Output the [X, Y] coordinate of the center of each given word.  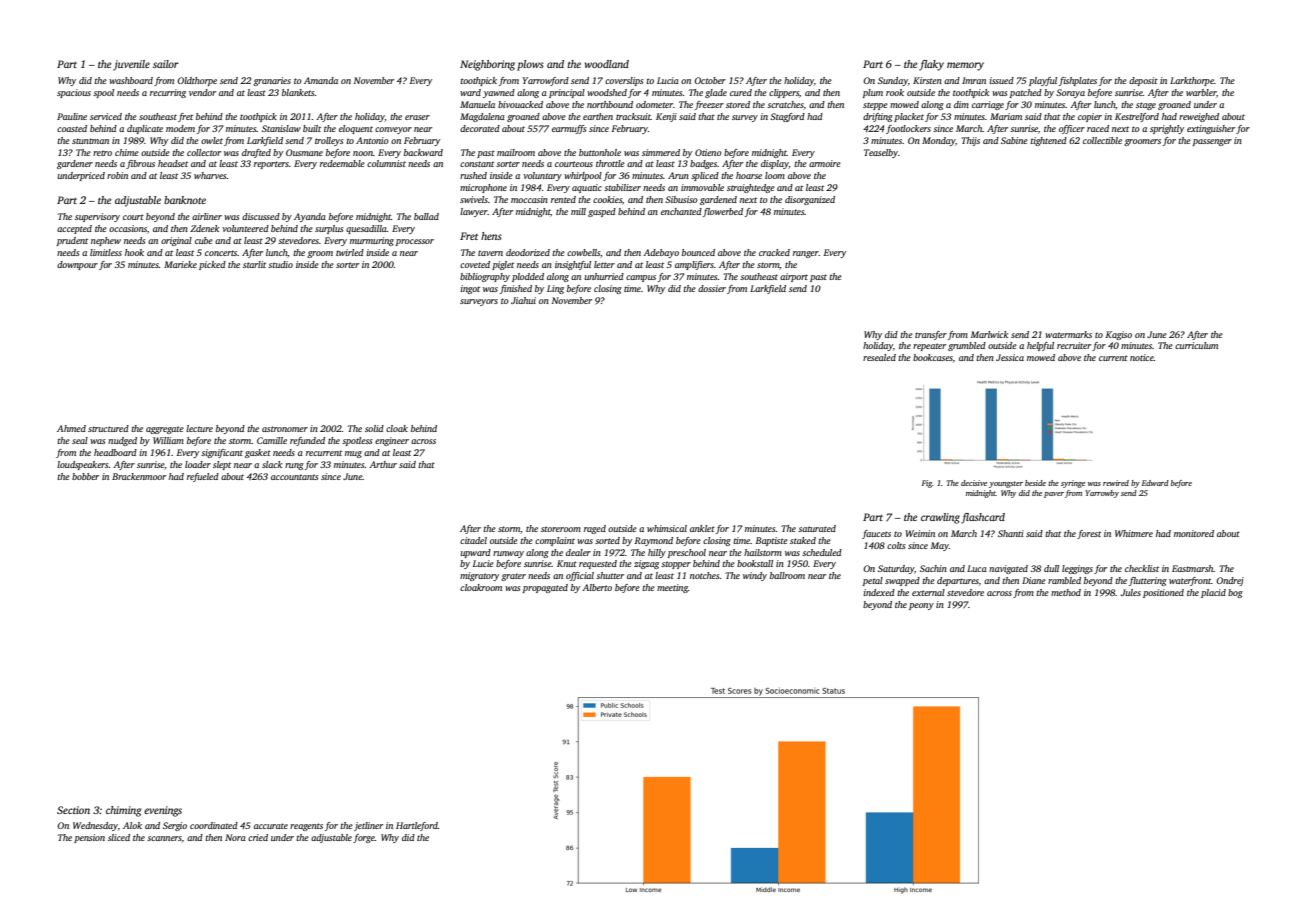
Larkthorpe [1192, 81]
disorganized [810, 200]
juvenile [131, 65]
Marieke [180, 264]
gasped [602, 212]
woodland [606, 64]
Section [73, 810]
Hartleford [417, 826]
